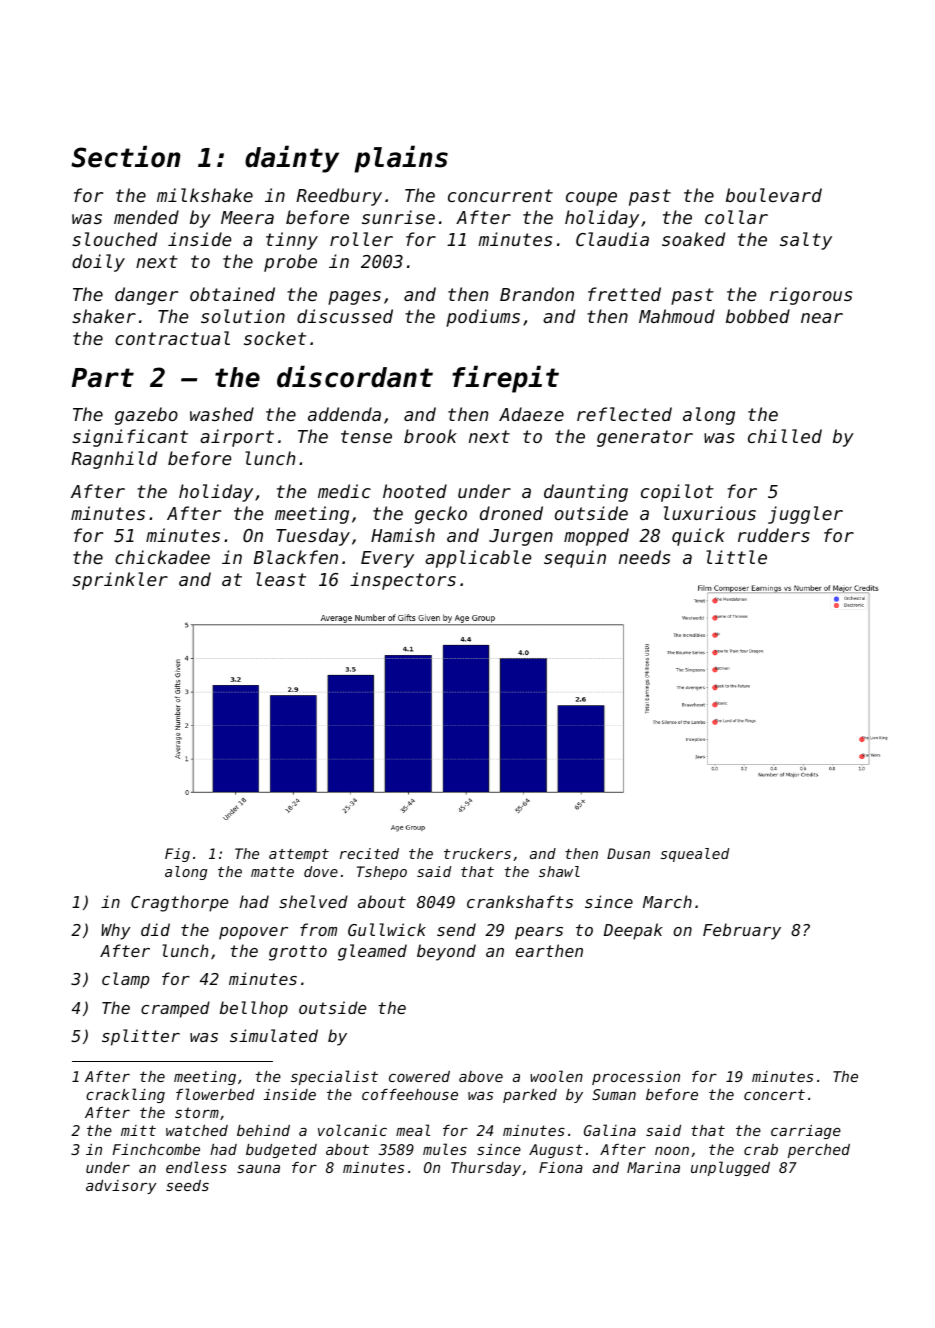 Image resolution: width=935 pixels, height=1328 pixels. What do you see at coordinates (125, 1095) in the screenshot?
I see `crackling` at bounding box center [125, 1095].
